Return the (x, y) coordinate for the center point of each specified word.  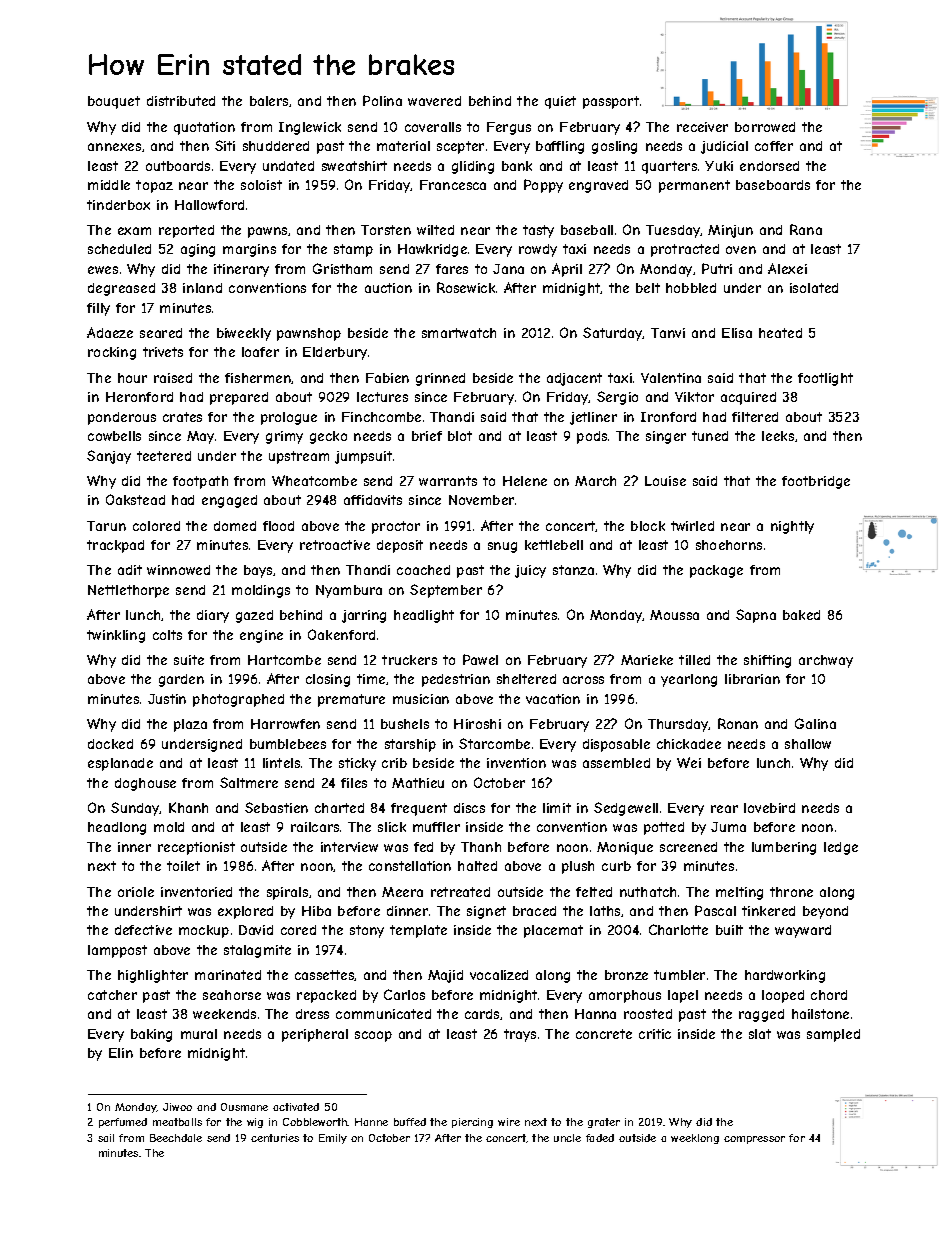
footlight (825, 379)
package (716, 571)
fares (452, 269)
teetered (164, 456)
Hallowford (209, 205)
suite (189, 660)
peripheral (315, 1035)
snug (502, 547)
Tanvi (668, 333)
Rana (806, 229)
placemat (553, 931)
